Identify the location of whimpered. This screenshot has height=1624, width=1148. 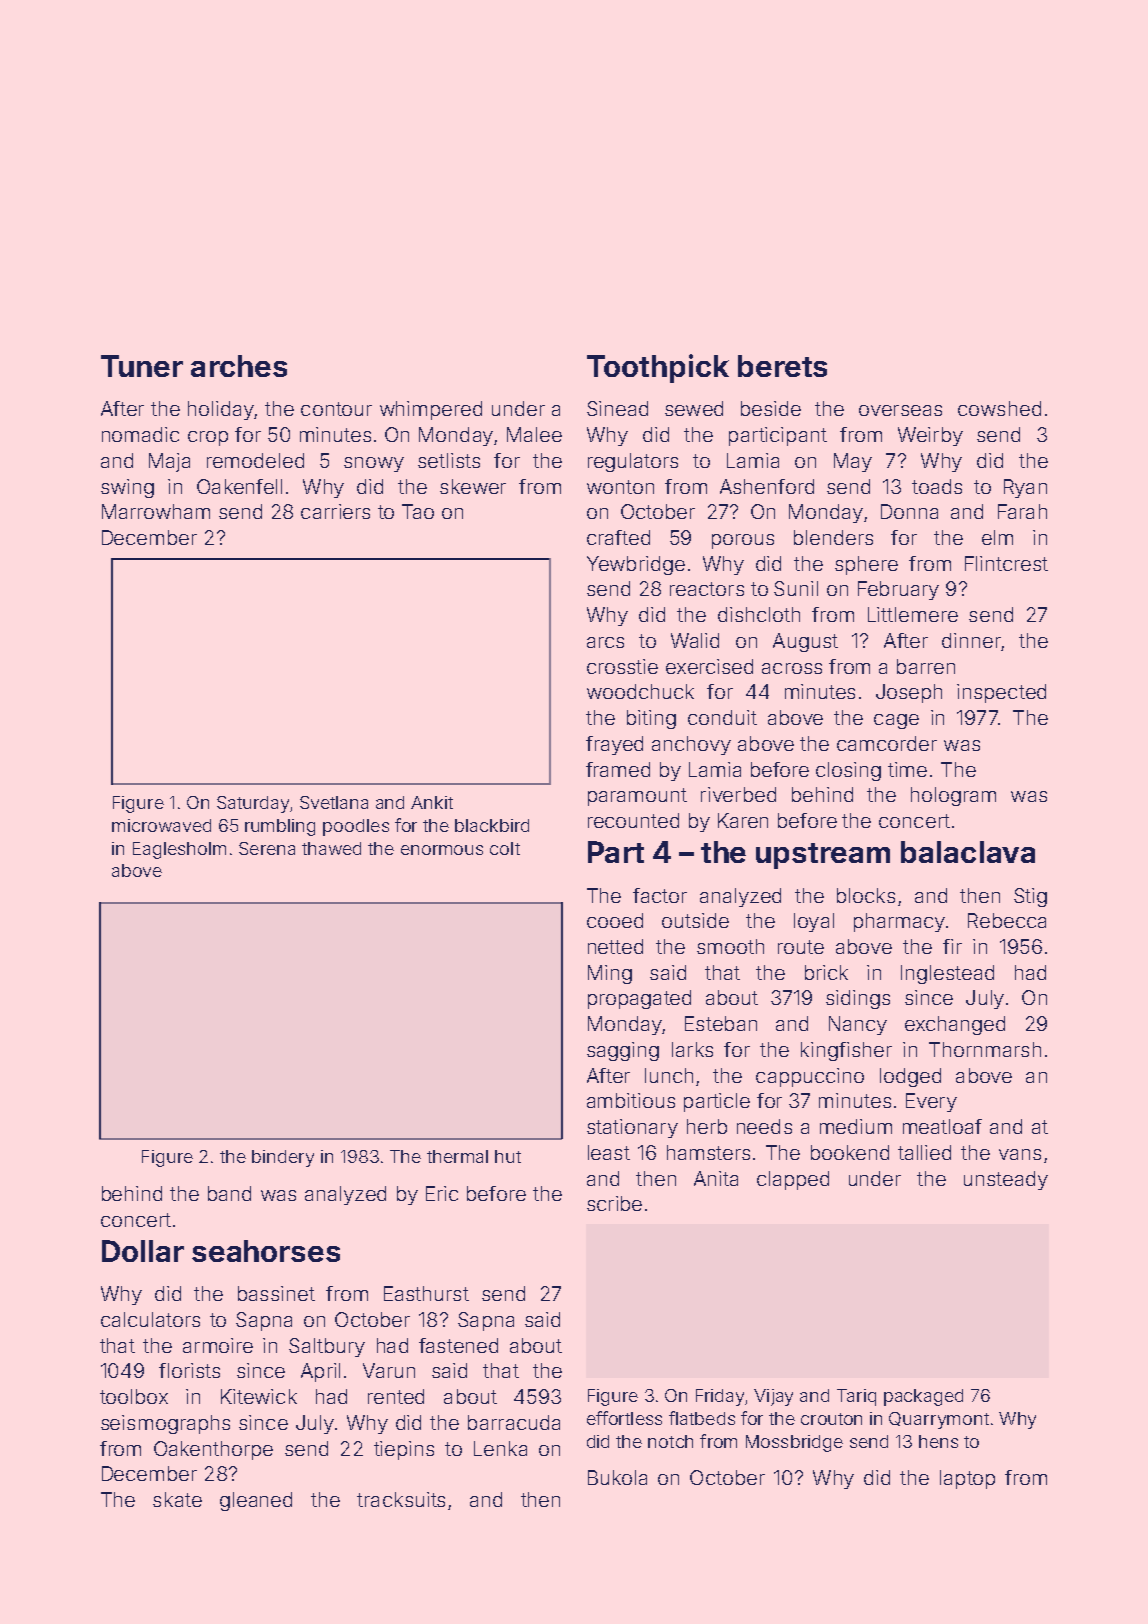
(431, 410).
